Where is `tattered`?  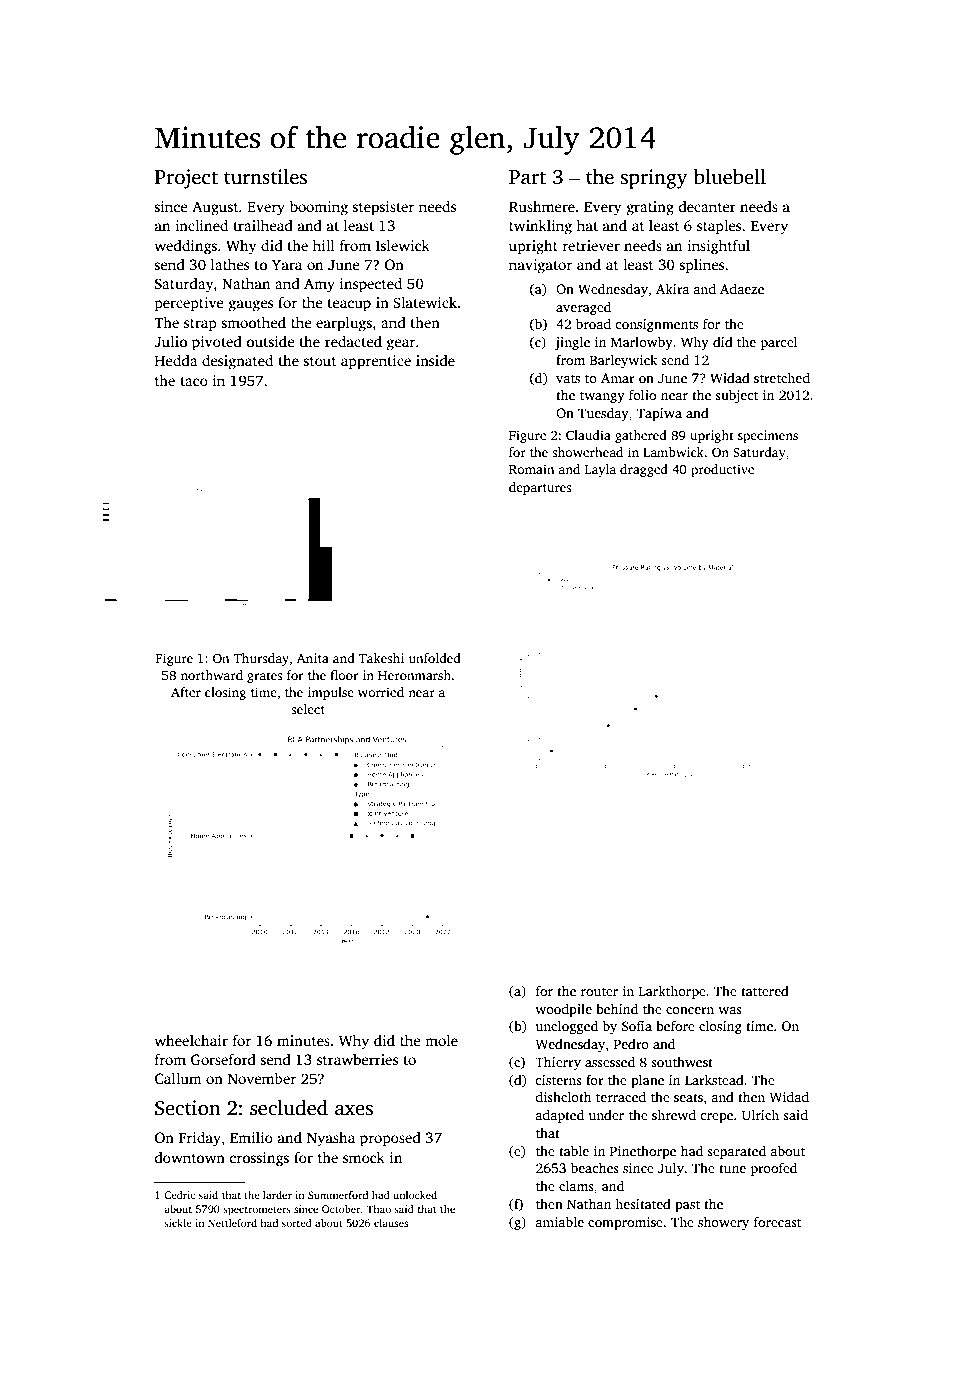 tattered is located at coordinates (765, 991).
